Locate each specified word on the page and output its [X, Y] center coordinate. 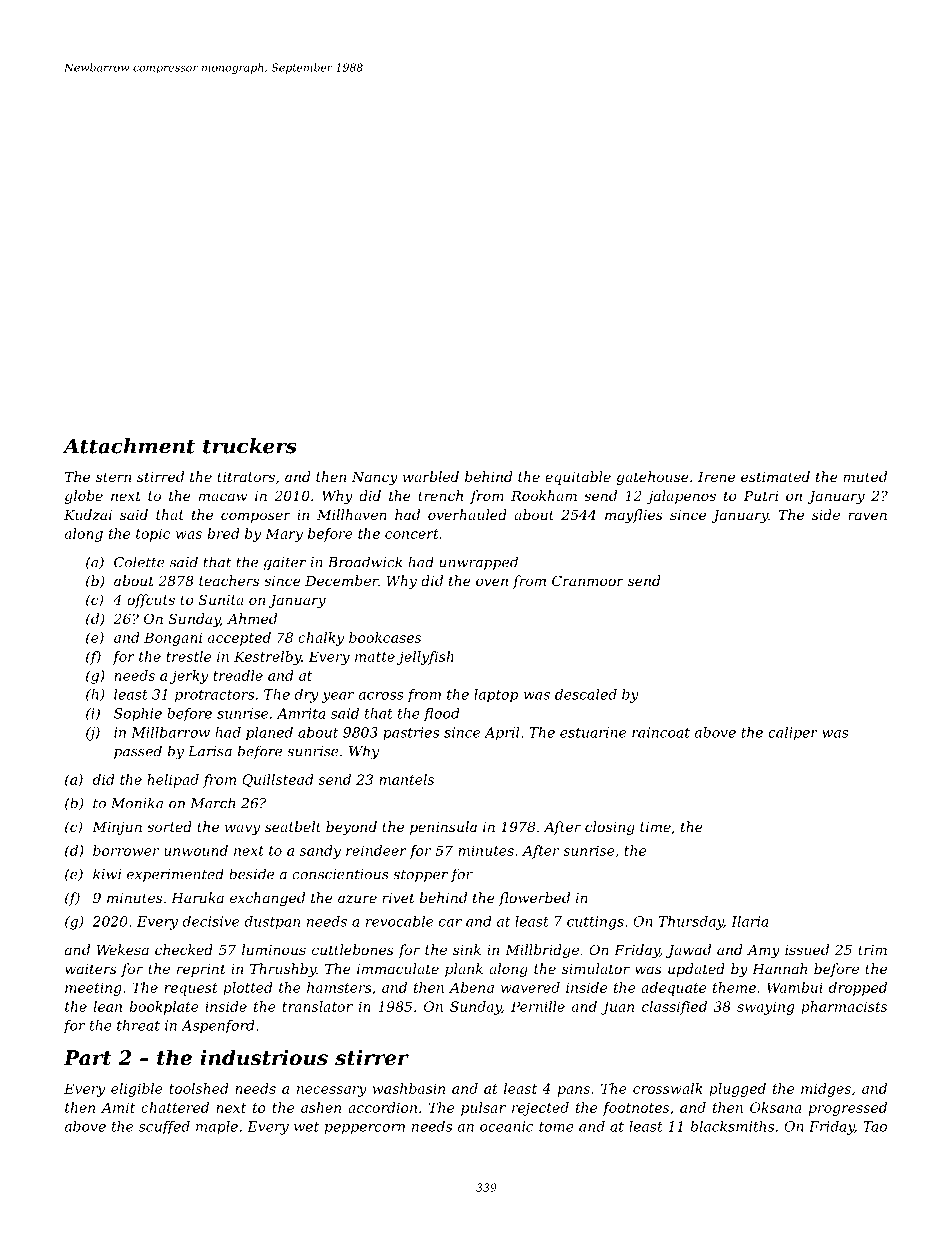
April [502, 733]
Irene [716, 477]
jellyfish [425, 658]
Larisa [210, 751]
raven [867, 516]
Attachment [129, 446]
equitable [578, 478]
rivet [398, 898]
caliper [793, 733]
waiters [91, 969]
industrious [264, 1058]
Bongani [173, 639]
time [655, 827]
